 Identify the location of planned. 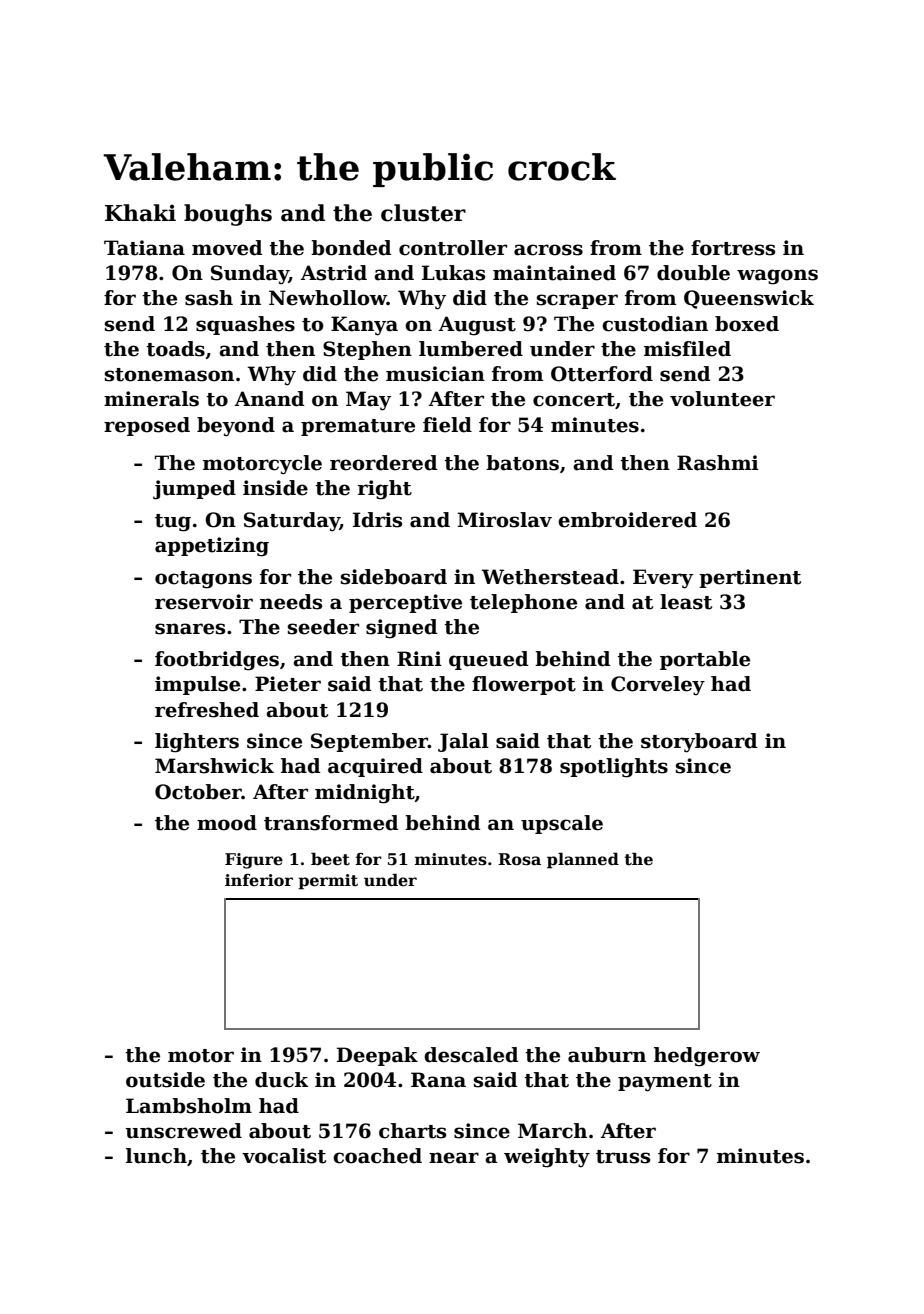
(583, 860).
